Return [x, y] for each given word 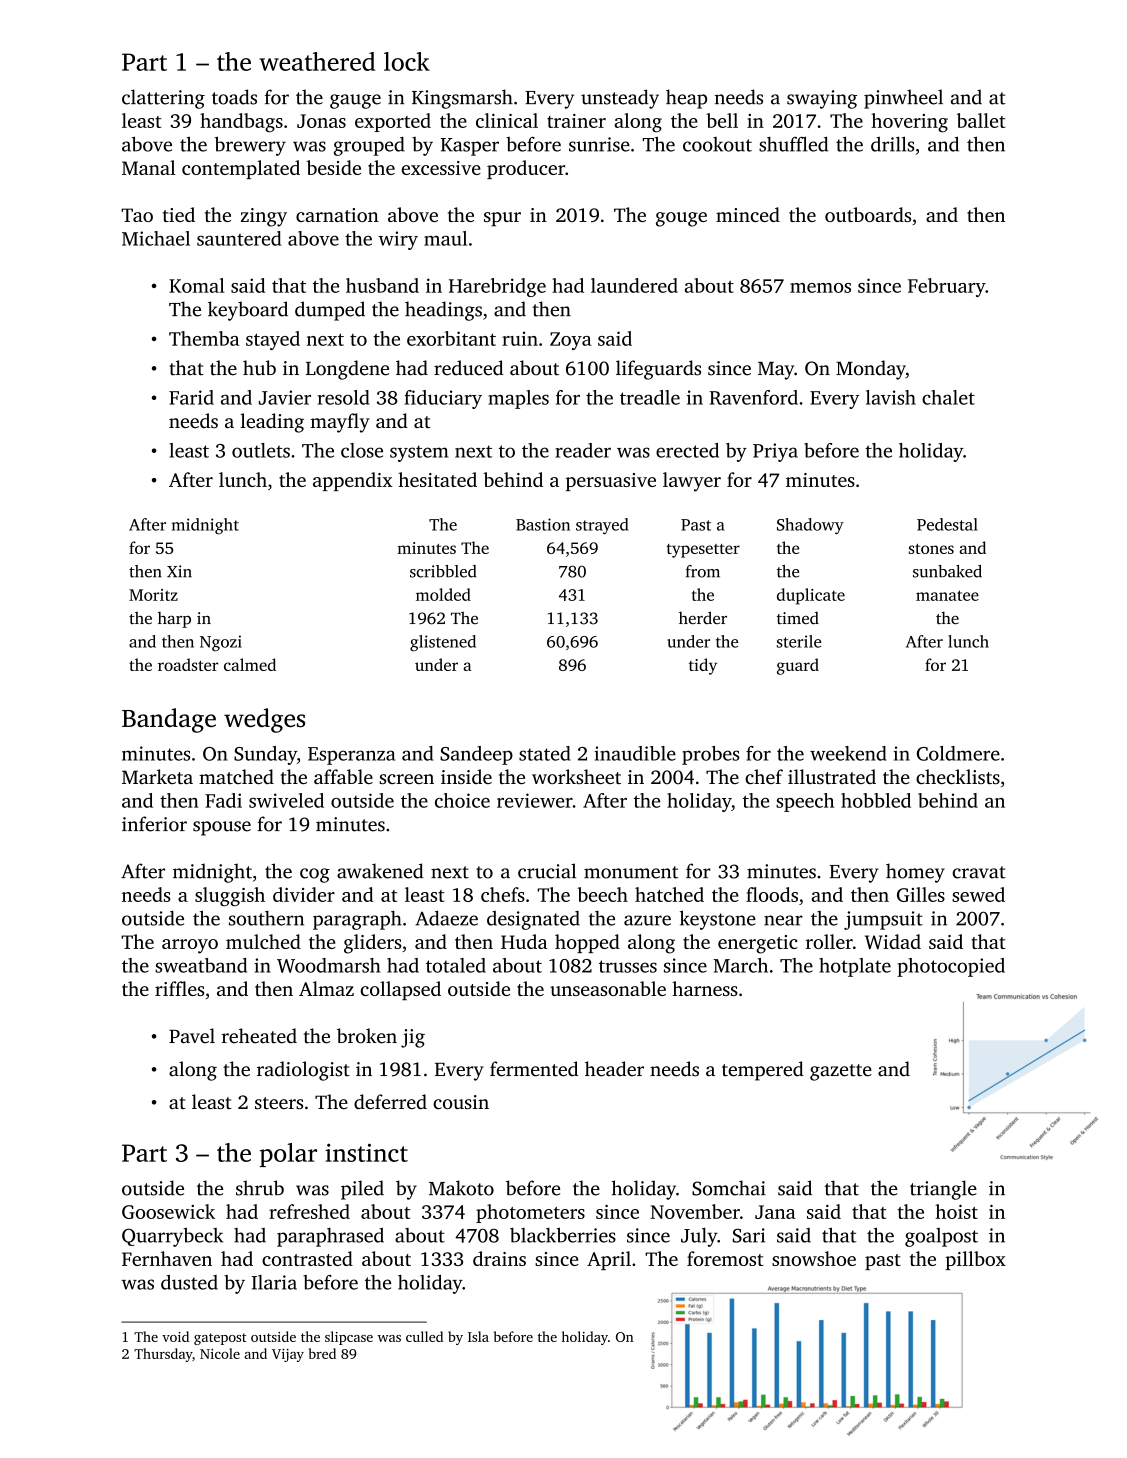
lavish [891, 397]
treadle [650, 397]
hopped [587, 943]
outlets [261, 450]
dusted [189, 1282]
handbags [241, 123]
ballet [981, 120]
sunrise [599, 144]
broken [367, 1036]
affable [343, 776]
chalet [948, 397]
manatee [947, 595]
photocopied [951, 967]
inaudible [635, 753]
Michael [156, 238]
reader [583, 450]
